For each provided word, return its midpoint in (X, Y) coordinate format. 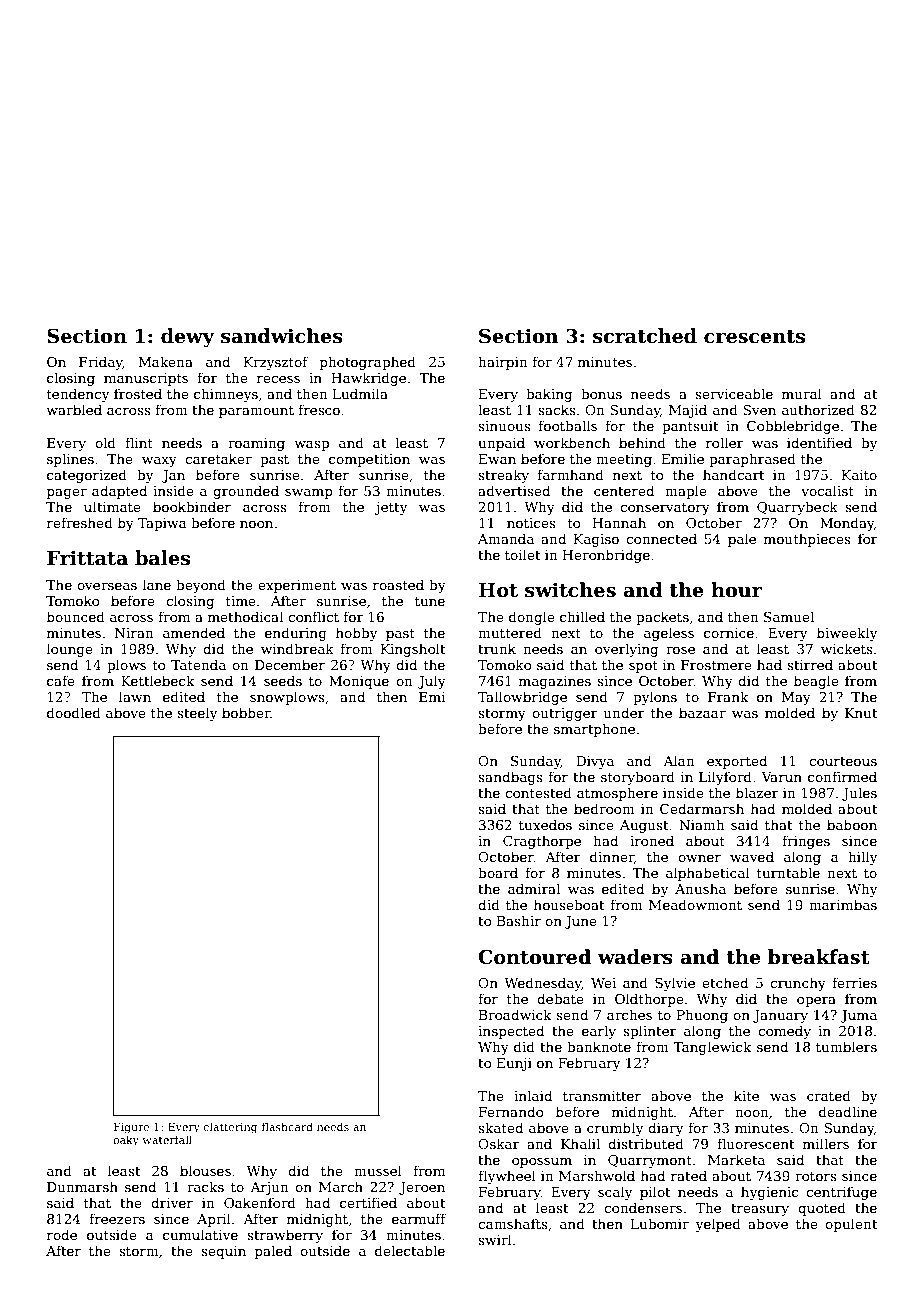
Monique (359, 682)
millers (826, 1143)
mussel (378, 1170)
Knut (861, 713)
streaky (503, 476)
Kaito (859, 475)
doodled (74, 712)
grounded (246, 492)
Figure (132, 1128)
